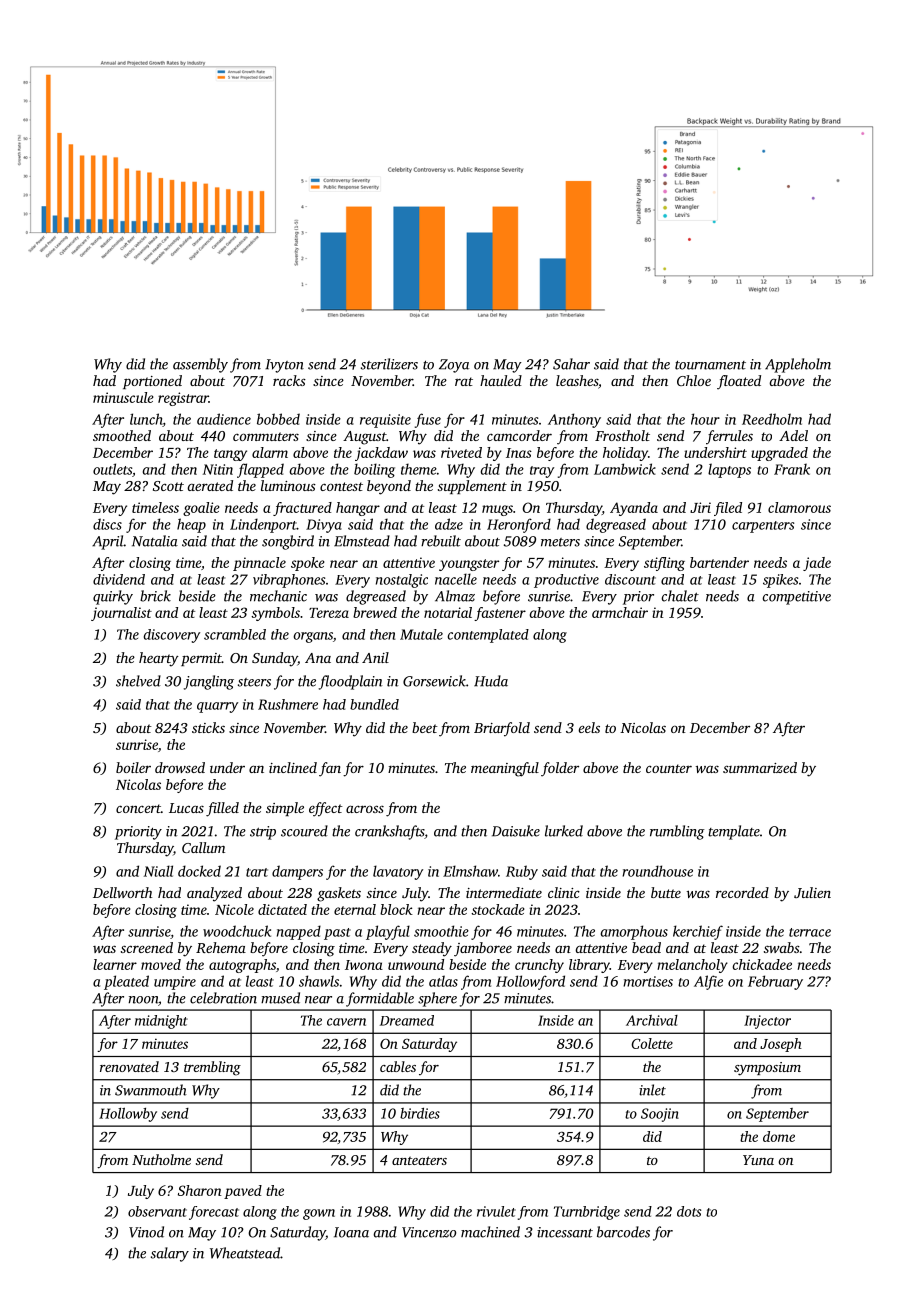 The width and height of the document is (924, 1308). I want to click on jangling, so click(209, 682).
